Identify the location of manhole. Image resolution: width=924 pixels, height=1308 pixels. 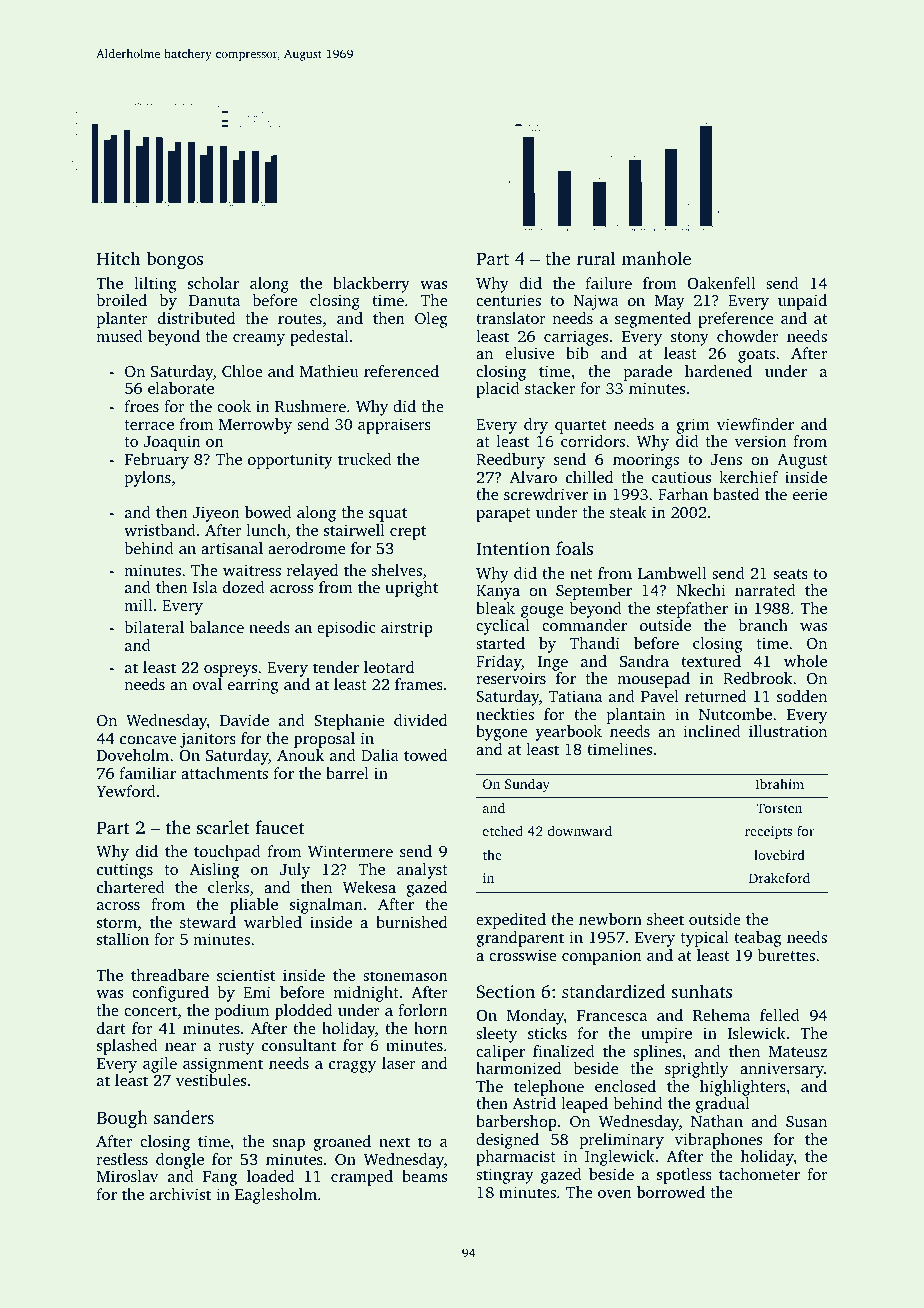
(656, 258).
